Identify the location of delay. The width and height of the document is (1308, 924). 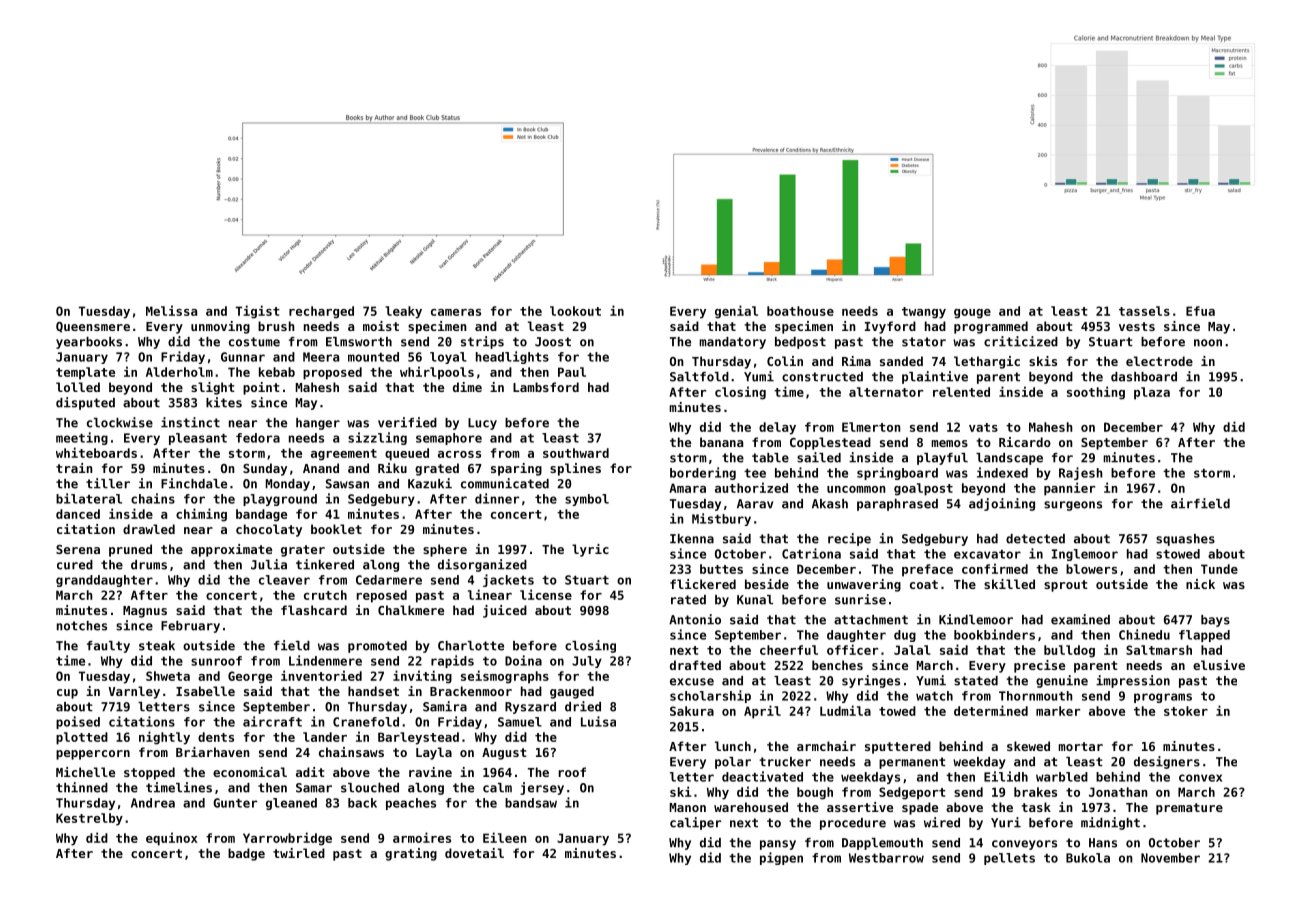
(777, 428).
